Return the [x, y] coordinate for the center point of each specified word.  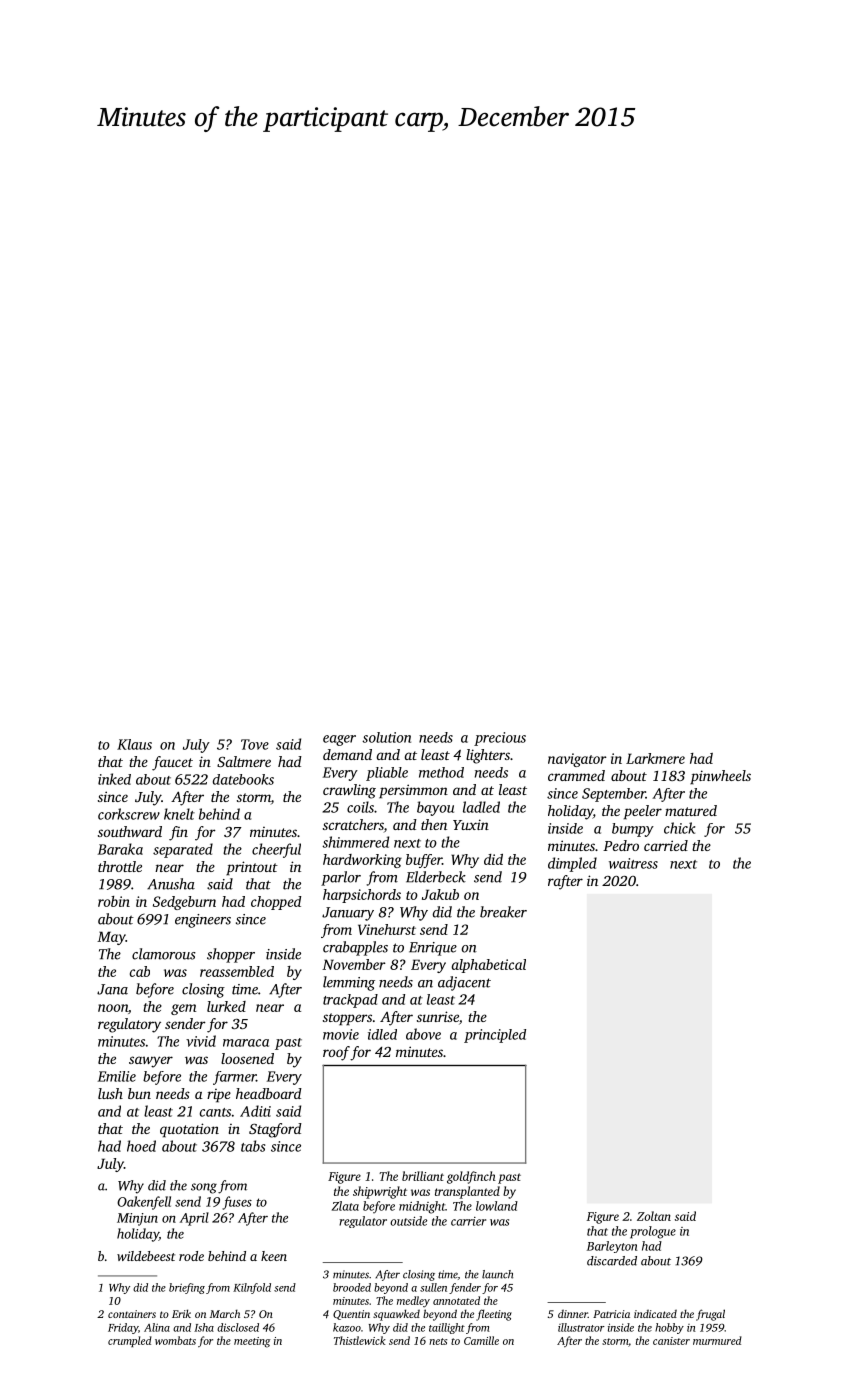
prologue [653, 1232]
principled [495, 1036]
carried [666, 845]
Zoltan [654, 1216]
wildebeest [146, 1256]
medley [413, 1302]
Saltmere [244, 761]
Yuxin [471, 824]
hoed [141, 1146]
